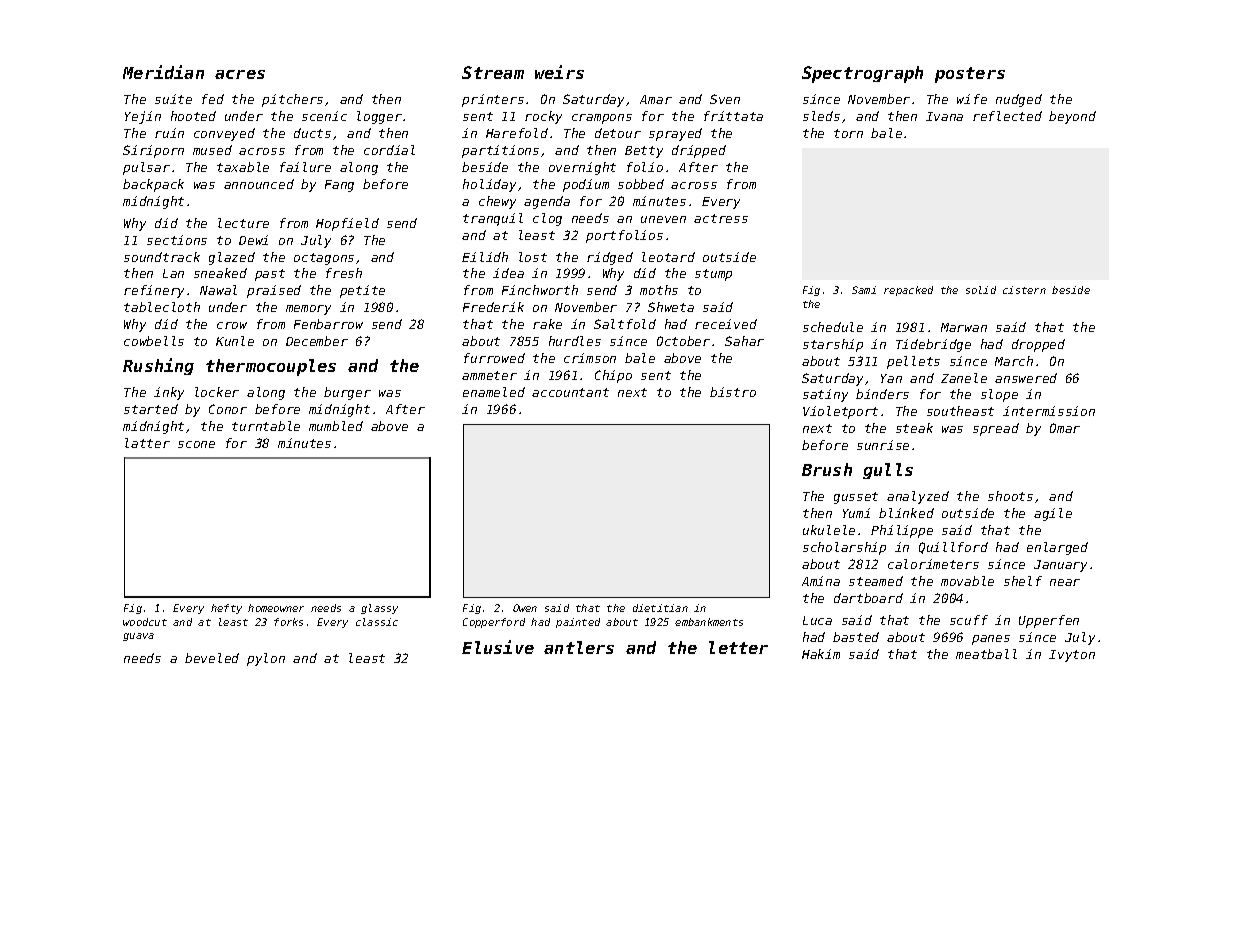  What do you see at coordinates (547, 324) in the document?
I see `rake` at bounding box center [547, 324].
